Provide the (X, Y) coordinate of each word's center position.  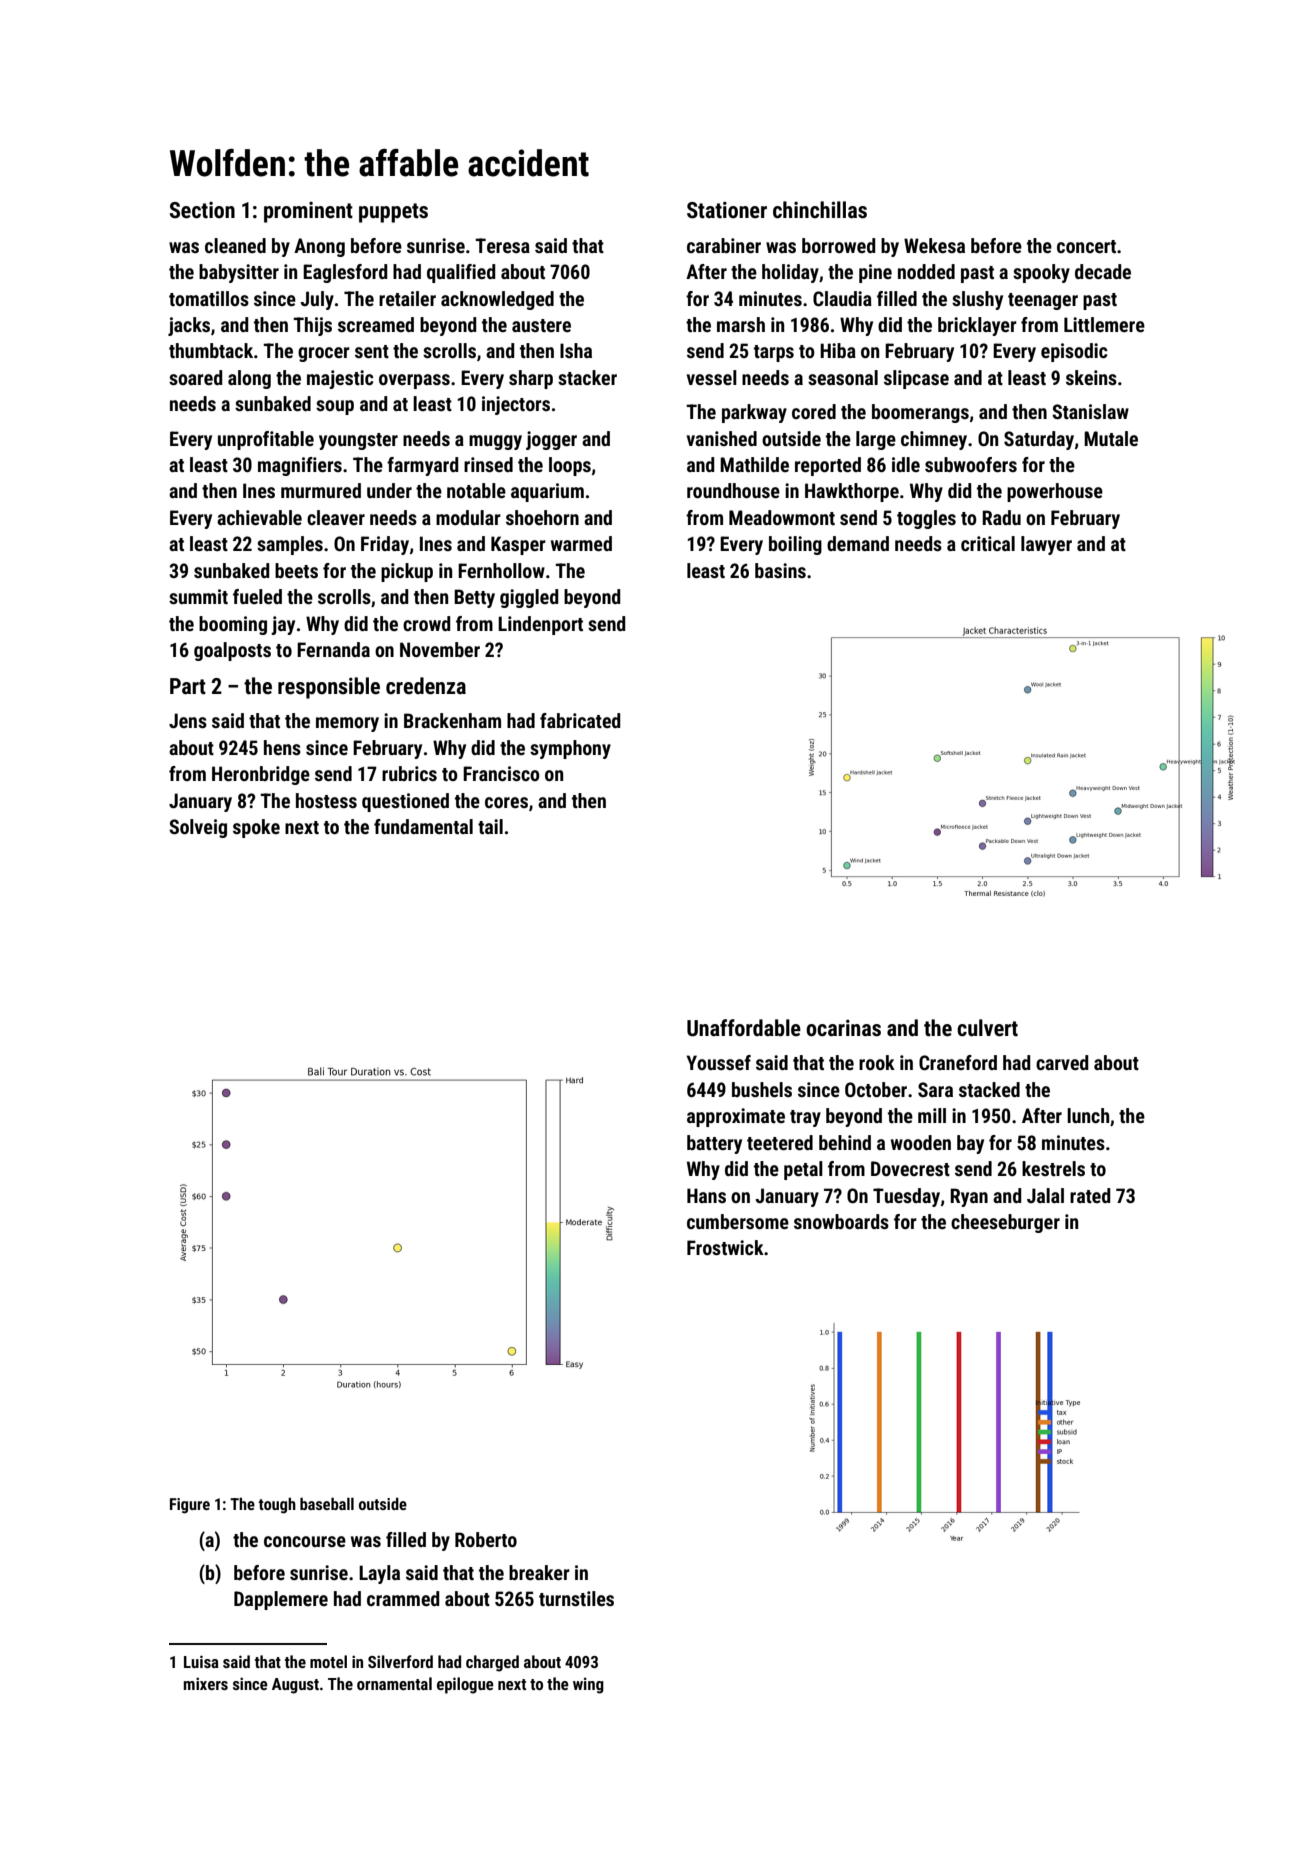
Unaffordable (744, 1028)
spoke (256, 828)
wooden (921, 1142)
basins (780, 570)
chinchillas (820, 210)
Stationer (727, 210)
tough (277, 1506)
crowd (426, 623)
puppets (393, 213)
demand (858, 543)
